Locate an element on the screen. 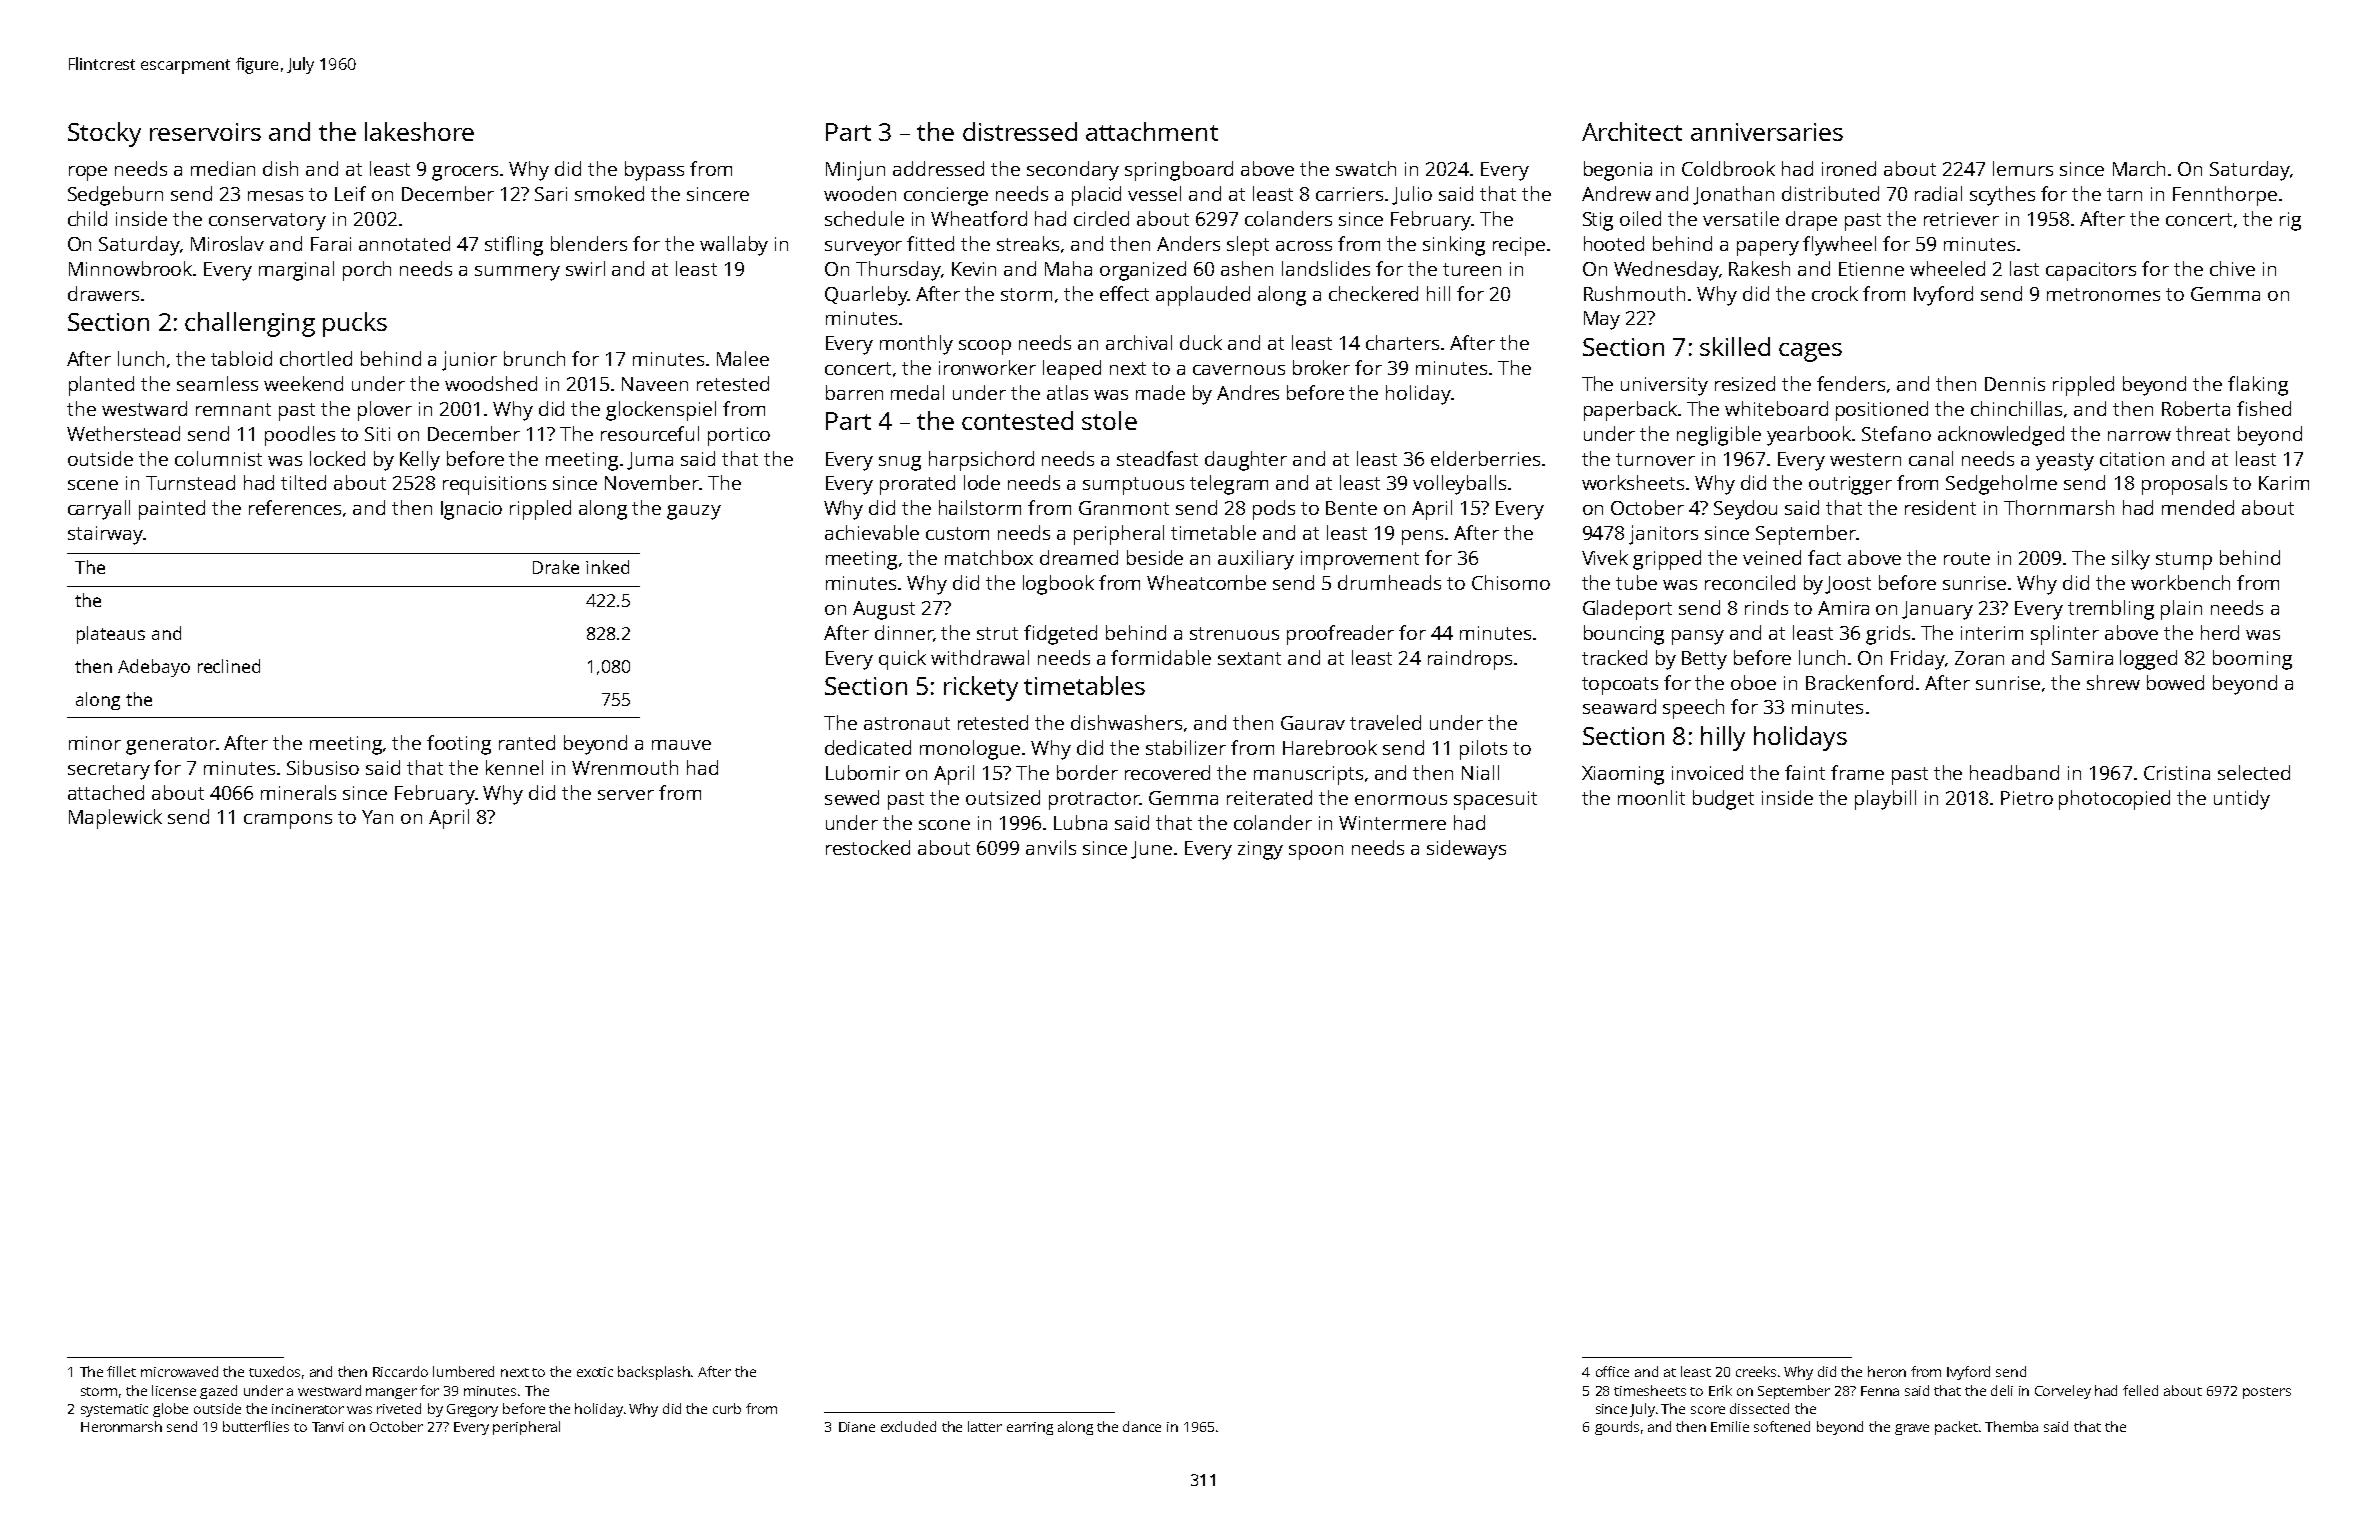 This screenshot has height=1540, width=2380. backsplash is located at coordinates (654, 1373).
